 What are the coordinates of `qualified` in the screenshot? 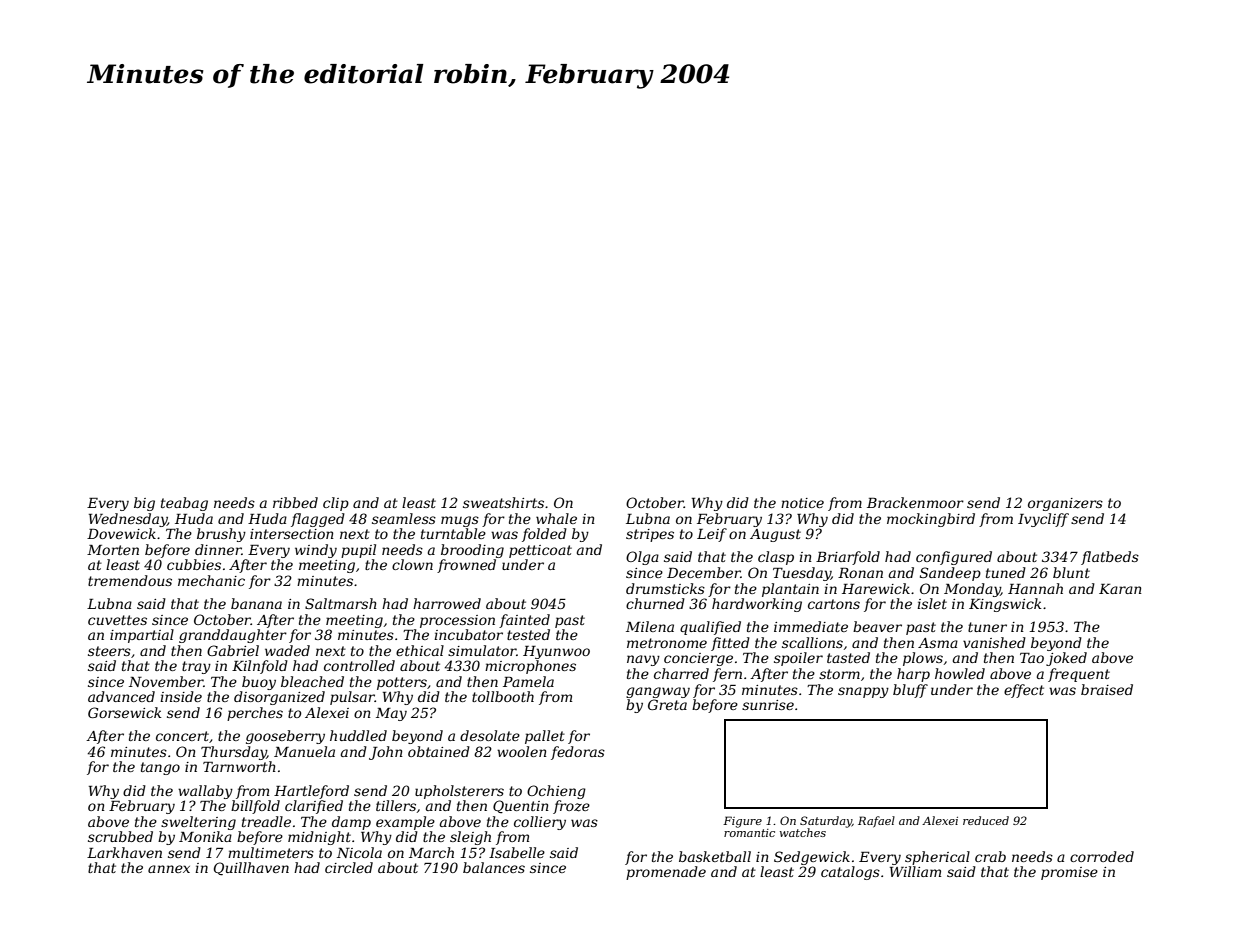 It's located at (710, 628).
